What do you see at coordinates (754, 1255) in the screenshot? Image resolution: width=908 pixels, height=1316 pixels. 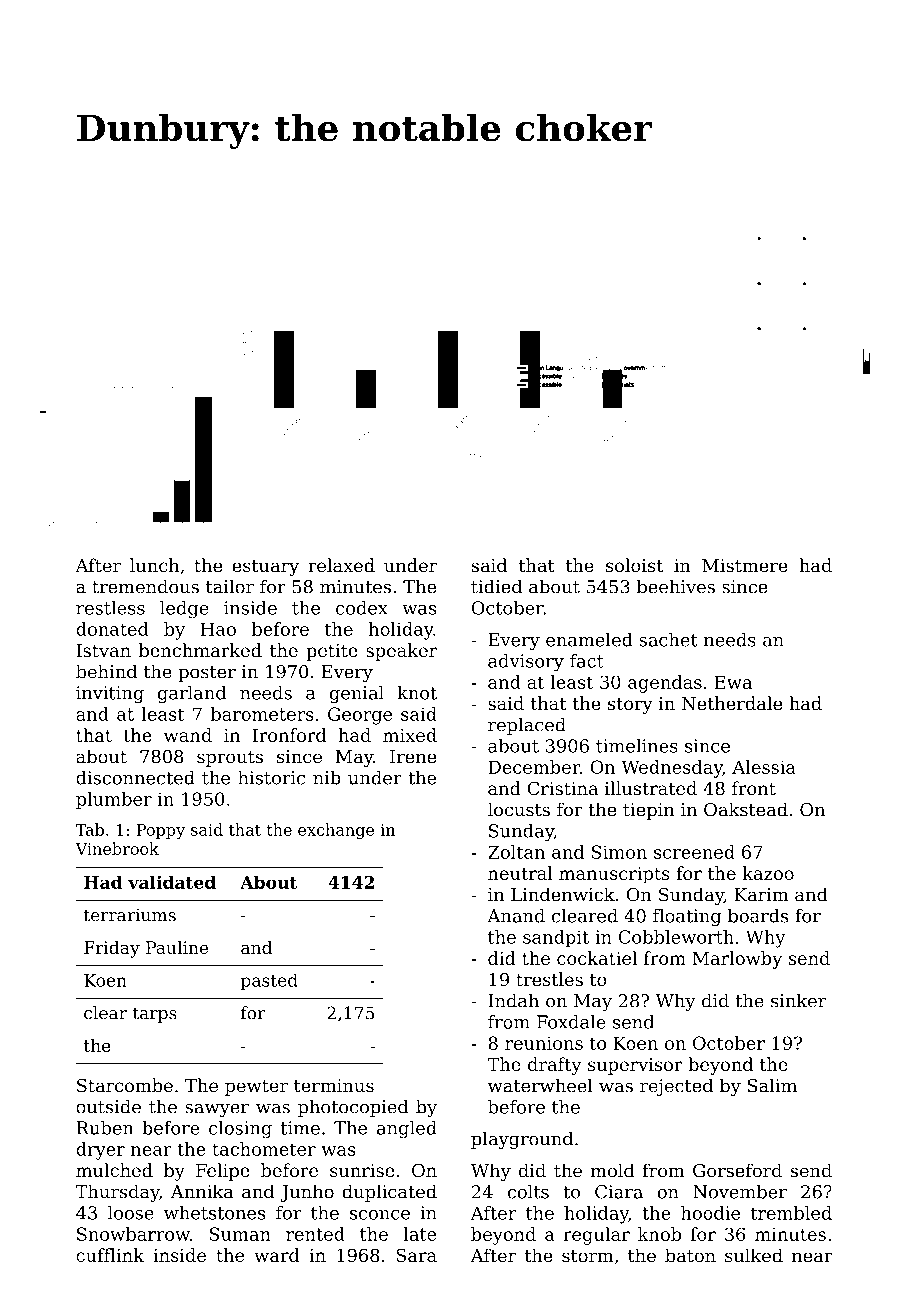 I see `sulked` at bounding box center [754, 1255].
